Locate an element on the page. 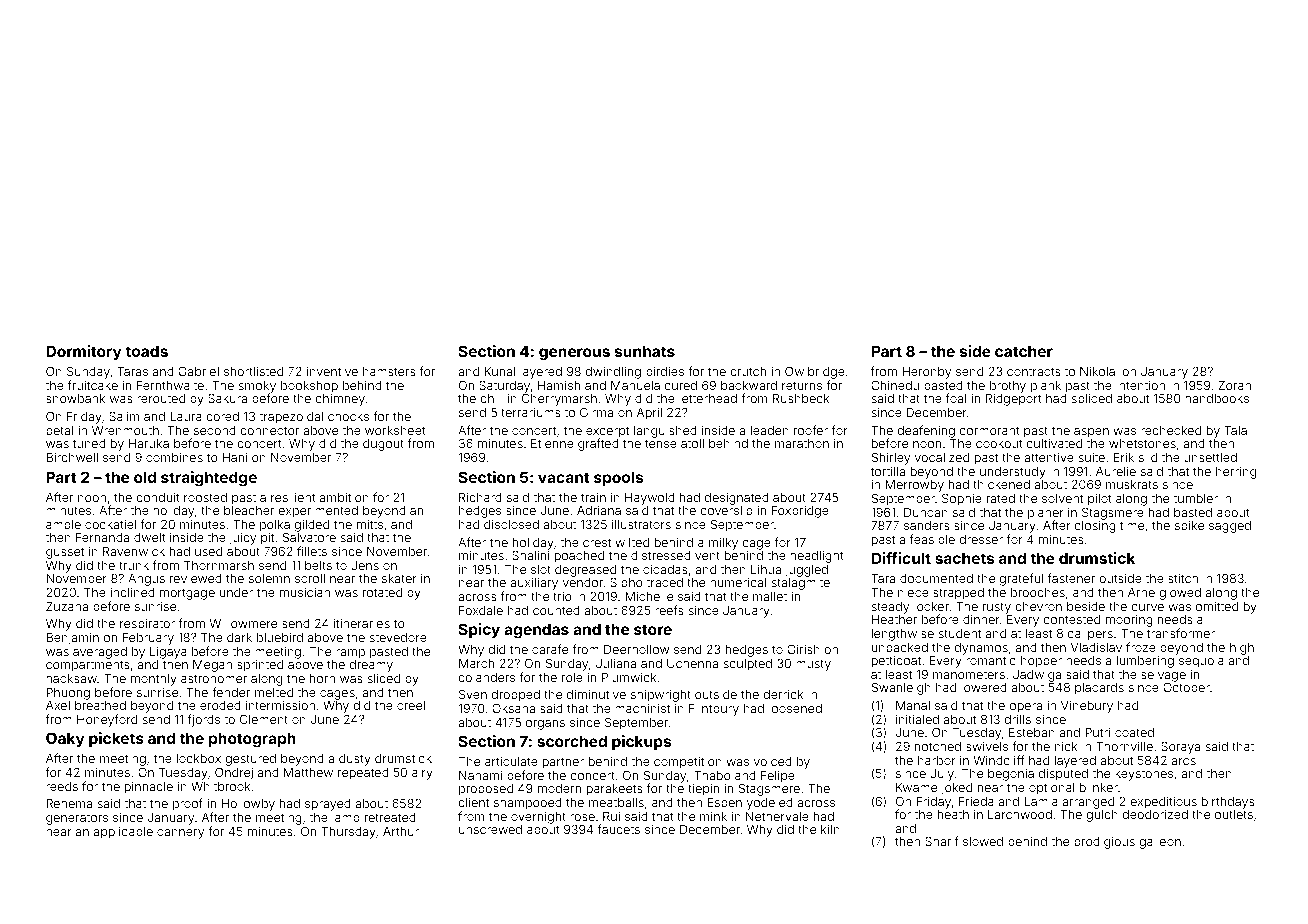 The height and width of the page is (924, 1308). Birchwell is located at coordinates (72, 457).
